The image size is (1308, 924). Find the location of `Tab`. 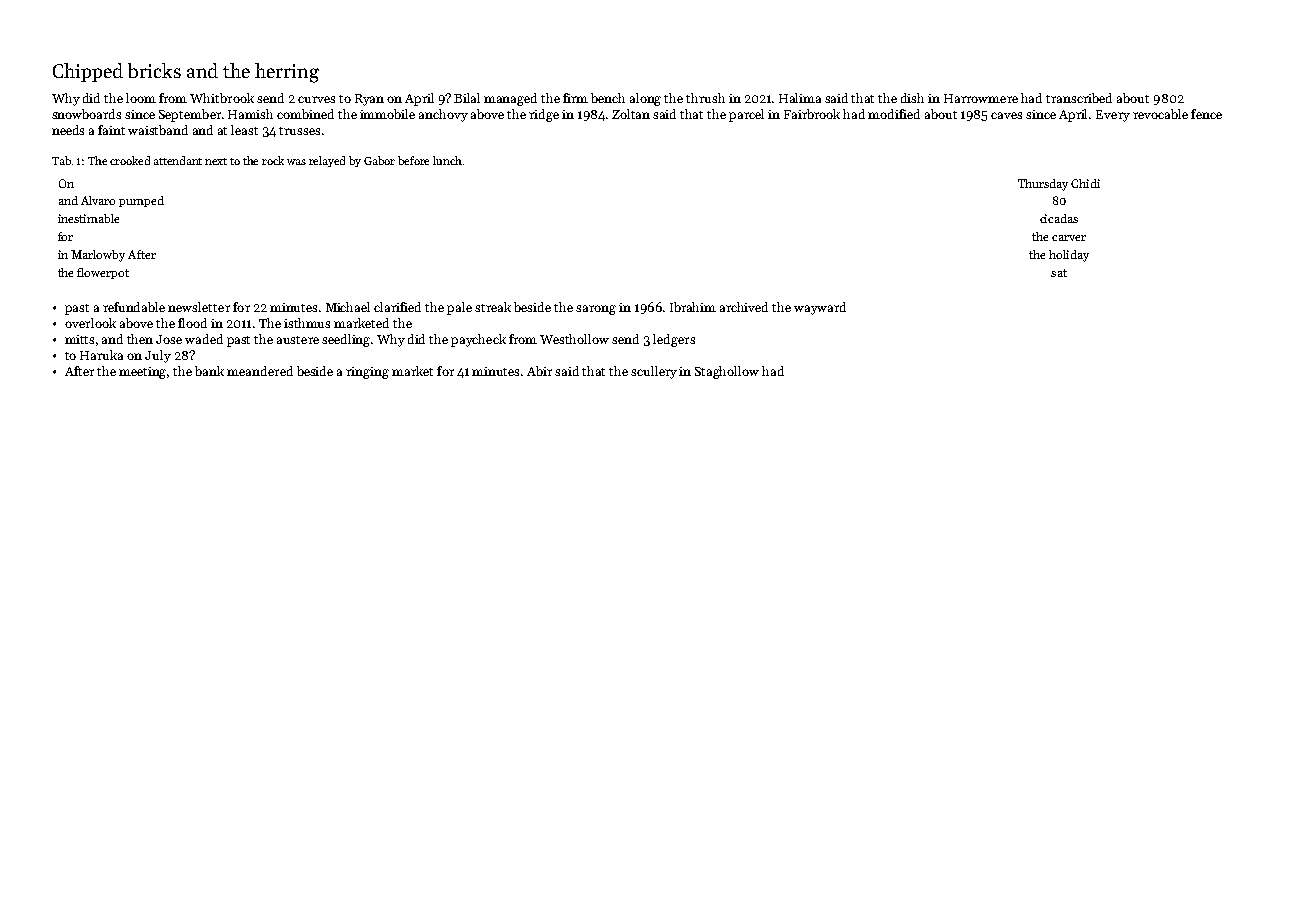

Tab is located at coordinates (61, 160).
